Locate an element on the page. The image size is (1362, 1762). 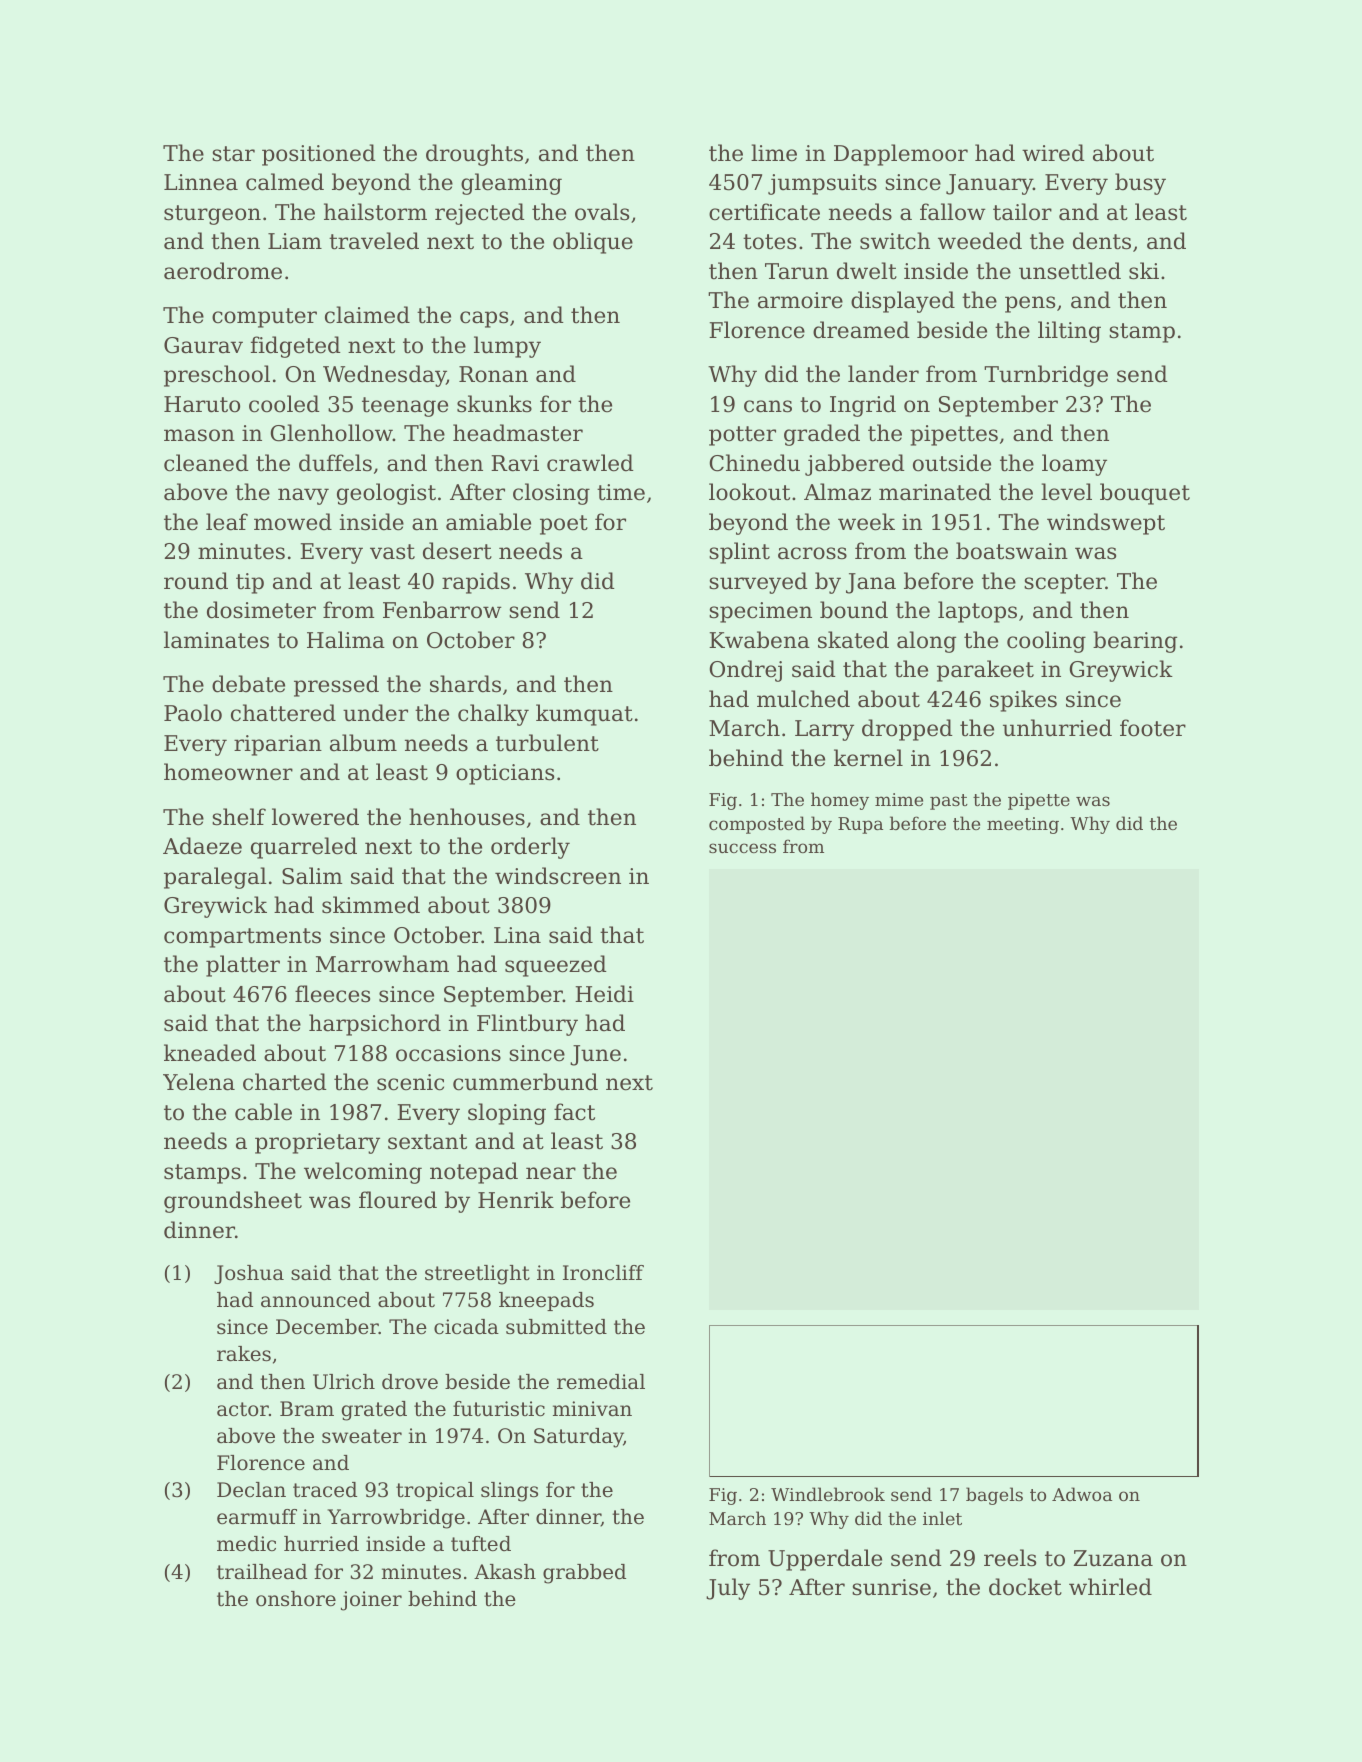
Adwoa is located at coordinates (1082, 1494).
